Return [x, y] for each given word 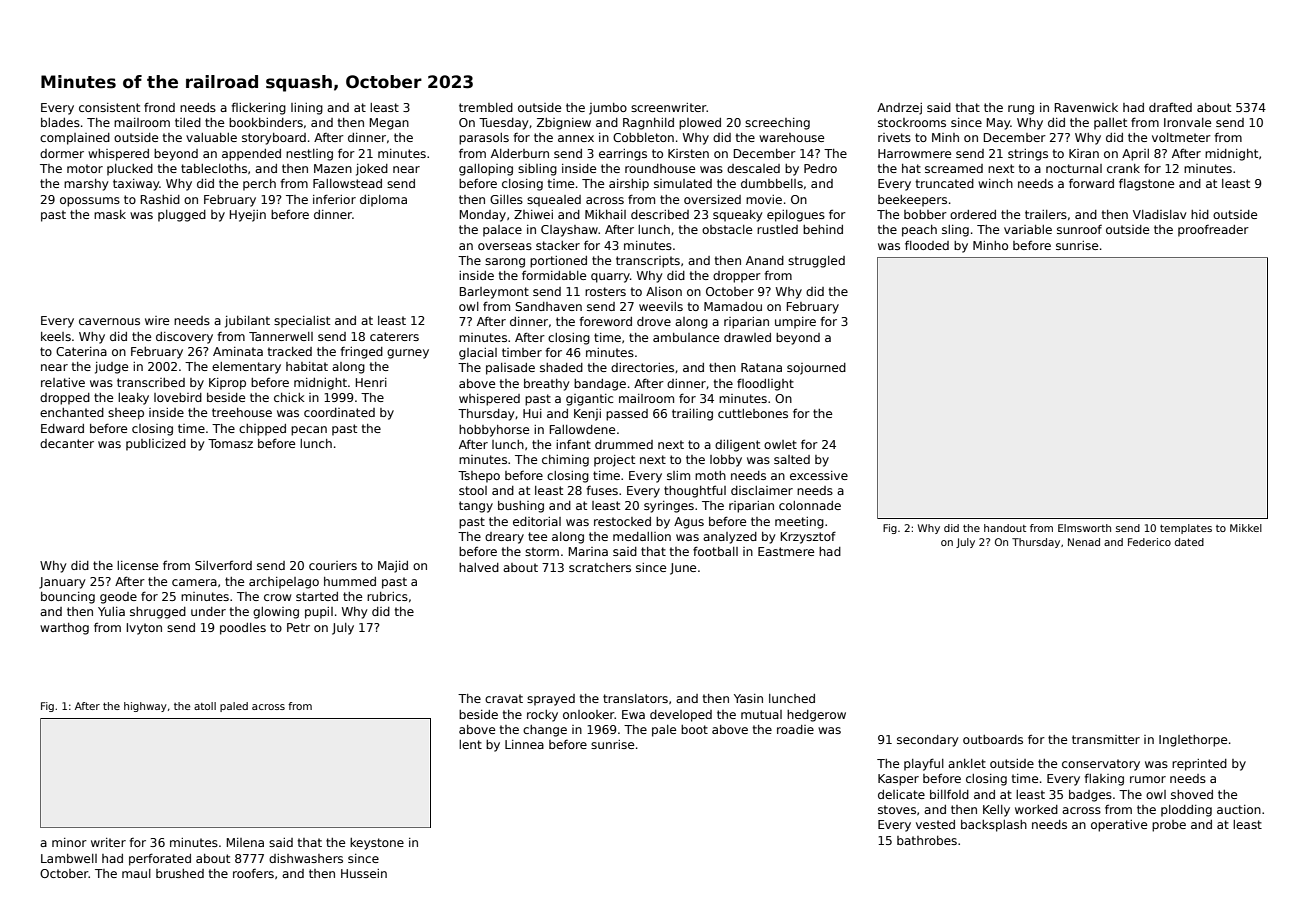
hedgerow [816, 716]
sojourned [816, 369]
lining [307, 109]
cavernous [109, 321]
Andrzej [899, 109]
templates [1186, 529]
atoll [205, 706]
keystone [377, 844]
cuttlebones [753, 413]
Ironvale [1187, 122]
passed [627, 415]
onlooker [589, 714]
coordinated [339, 412]
